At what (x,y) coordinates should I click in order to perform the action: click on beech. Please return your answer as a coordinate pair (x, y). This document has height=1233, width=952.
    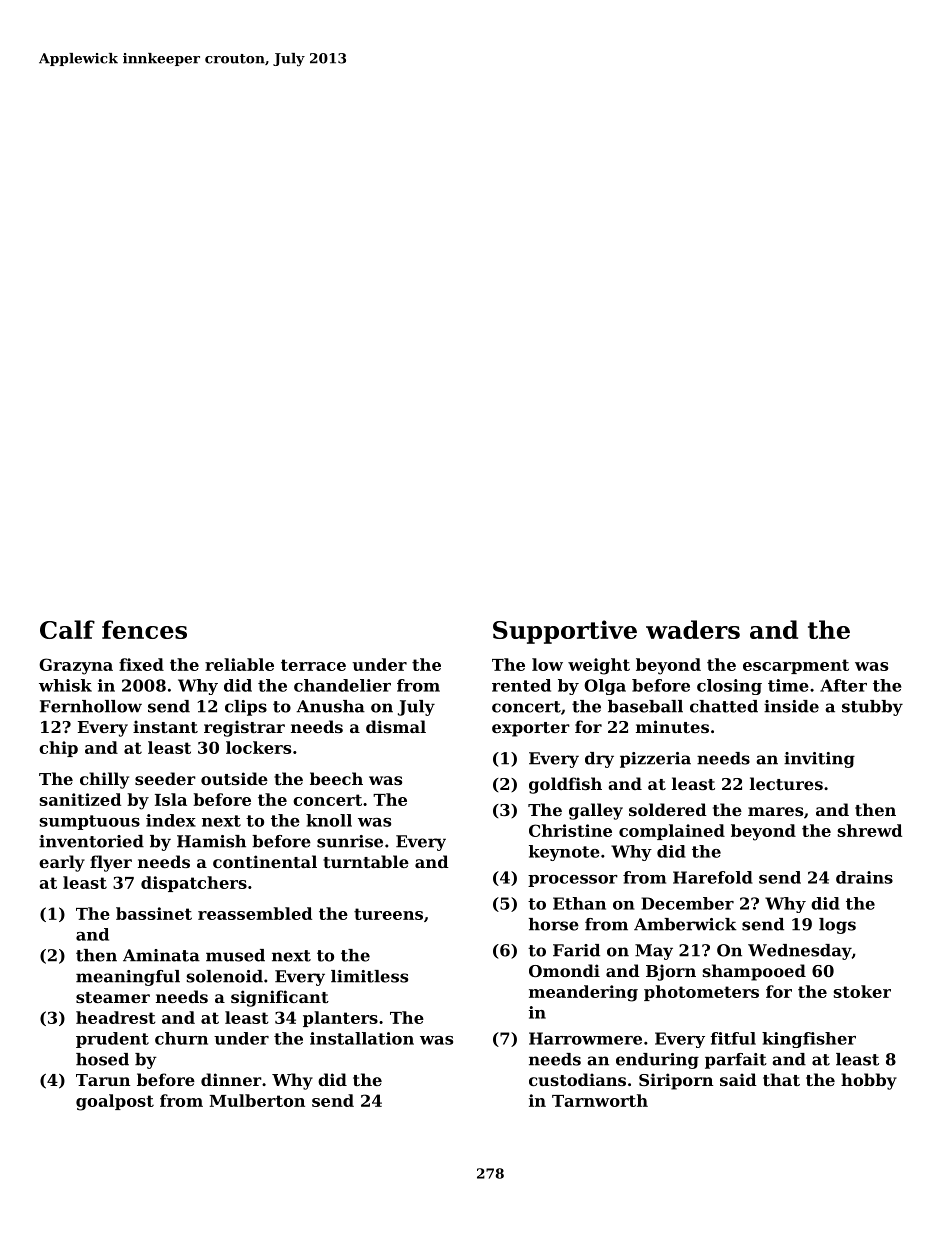
    Looking at the image, I should click on (336, 778).
